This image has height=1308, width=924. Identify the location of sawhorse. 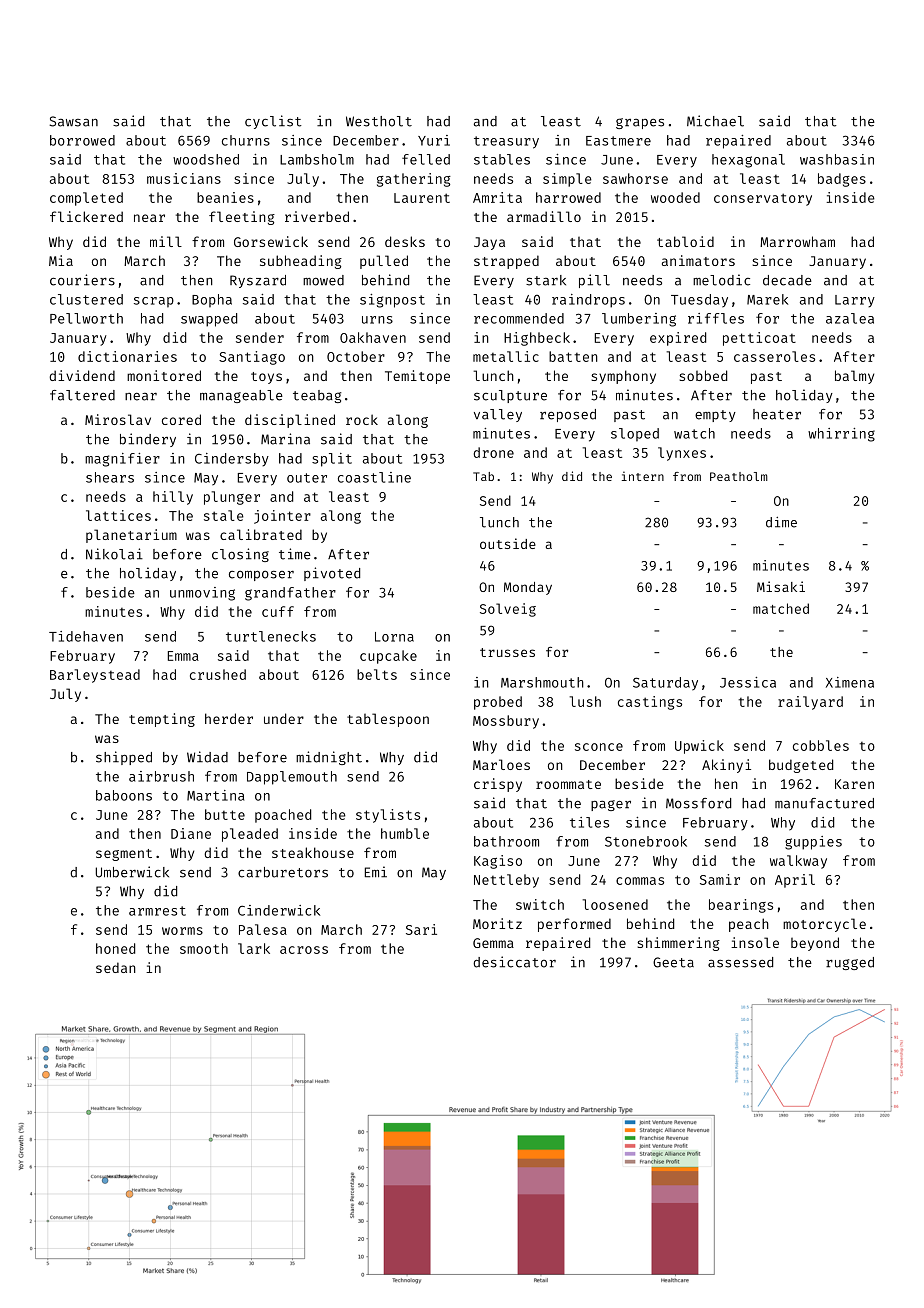
(635, 178).
